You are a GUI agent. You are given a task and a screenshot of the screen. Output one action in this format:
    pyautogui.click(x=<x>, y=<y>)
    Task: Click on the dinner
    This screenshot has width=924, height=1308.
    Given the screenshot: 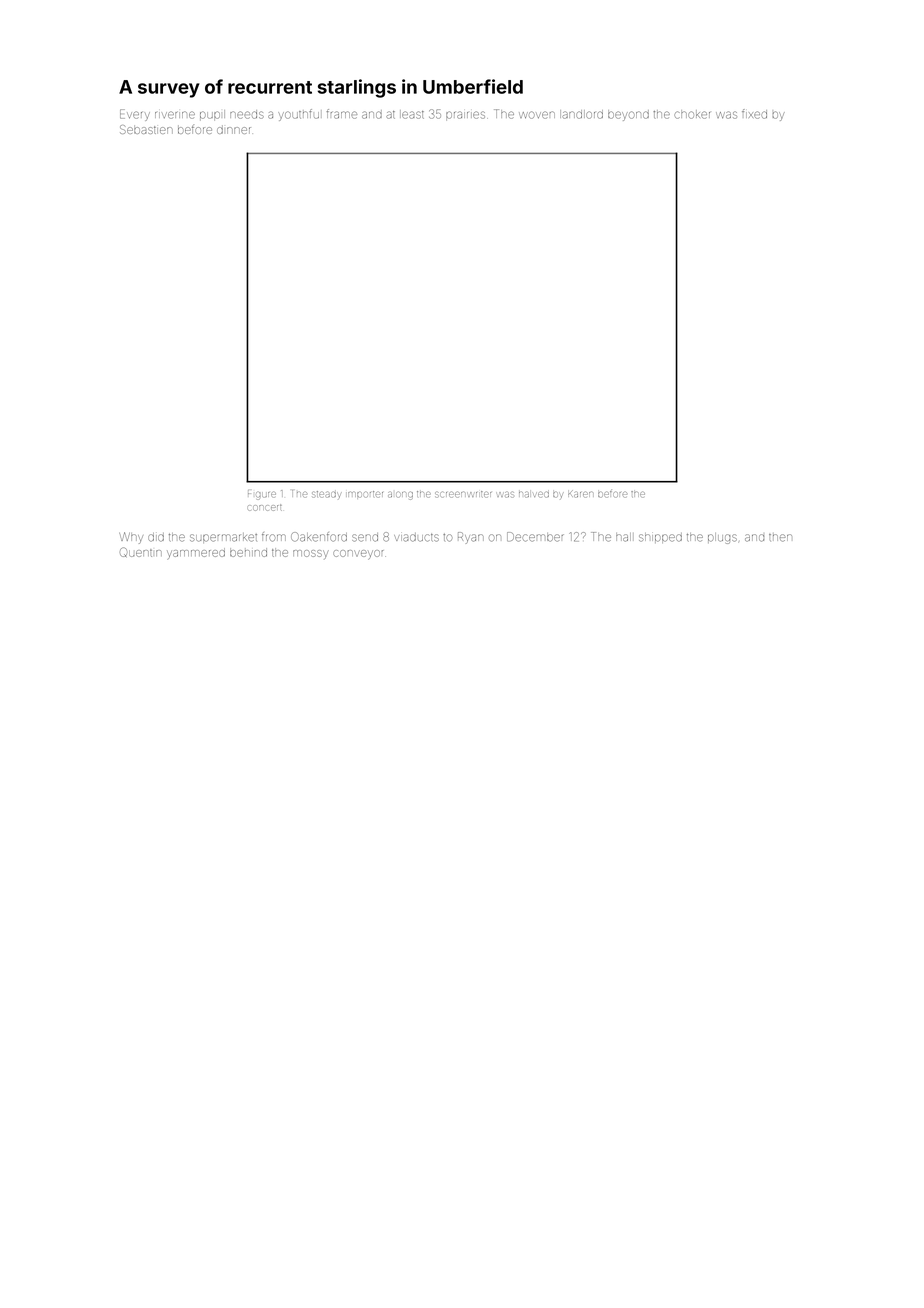 What is the action you would take?
    pyautogui.click(x=234, y=130)
